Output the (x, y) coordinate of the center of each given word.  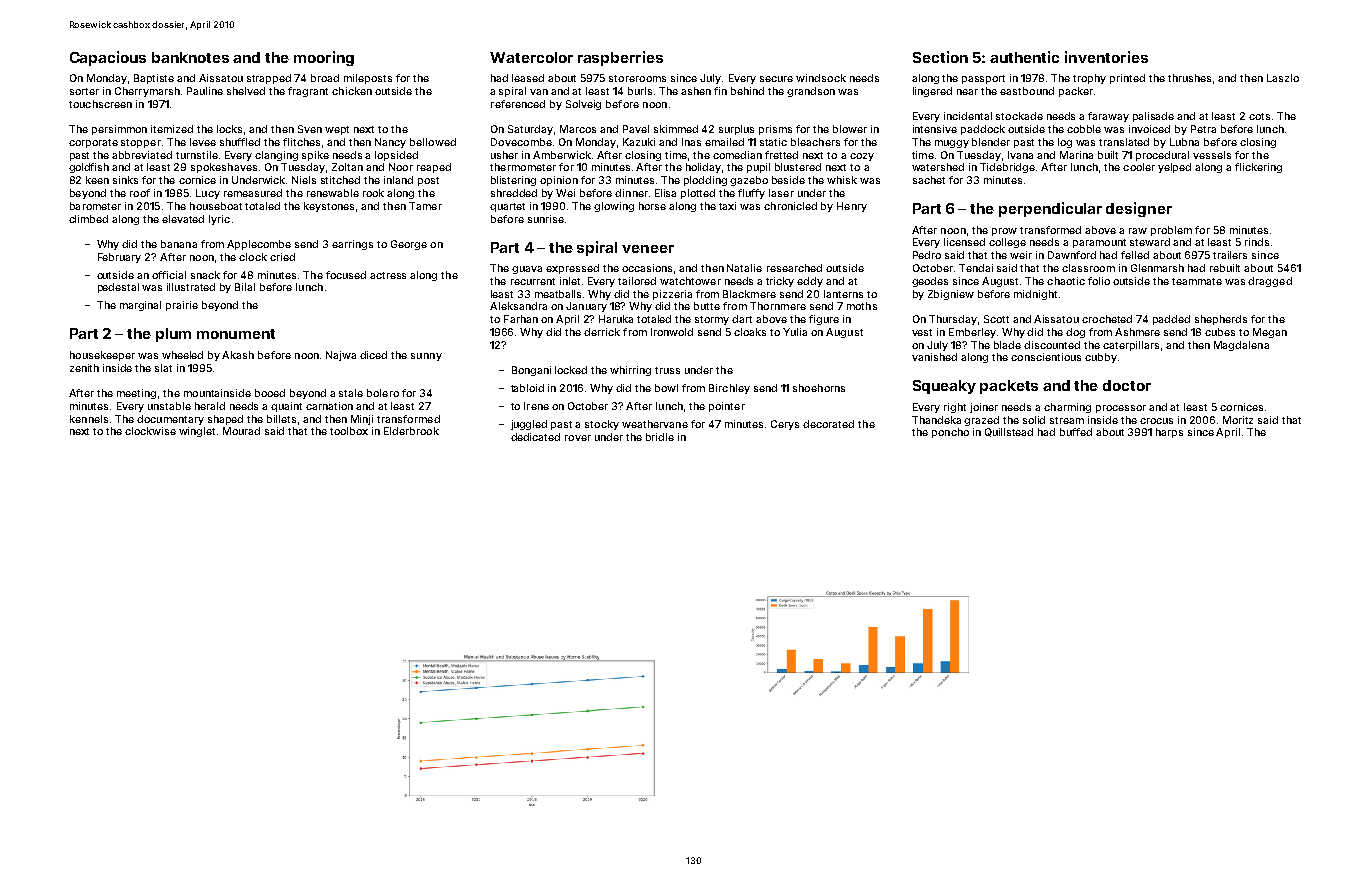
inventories (1106, 57)
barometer (95, 206)
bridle (660, 437)
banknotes (190, 57)
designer (1139, 209)
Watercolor (531, 57)
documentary (170, 420)
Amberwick (562, 155)
